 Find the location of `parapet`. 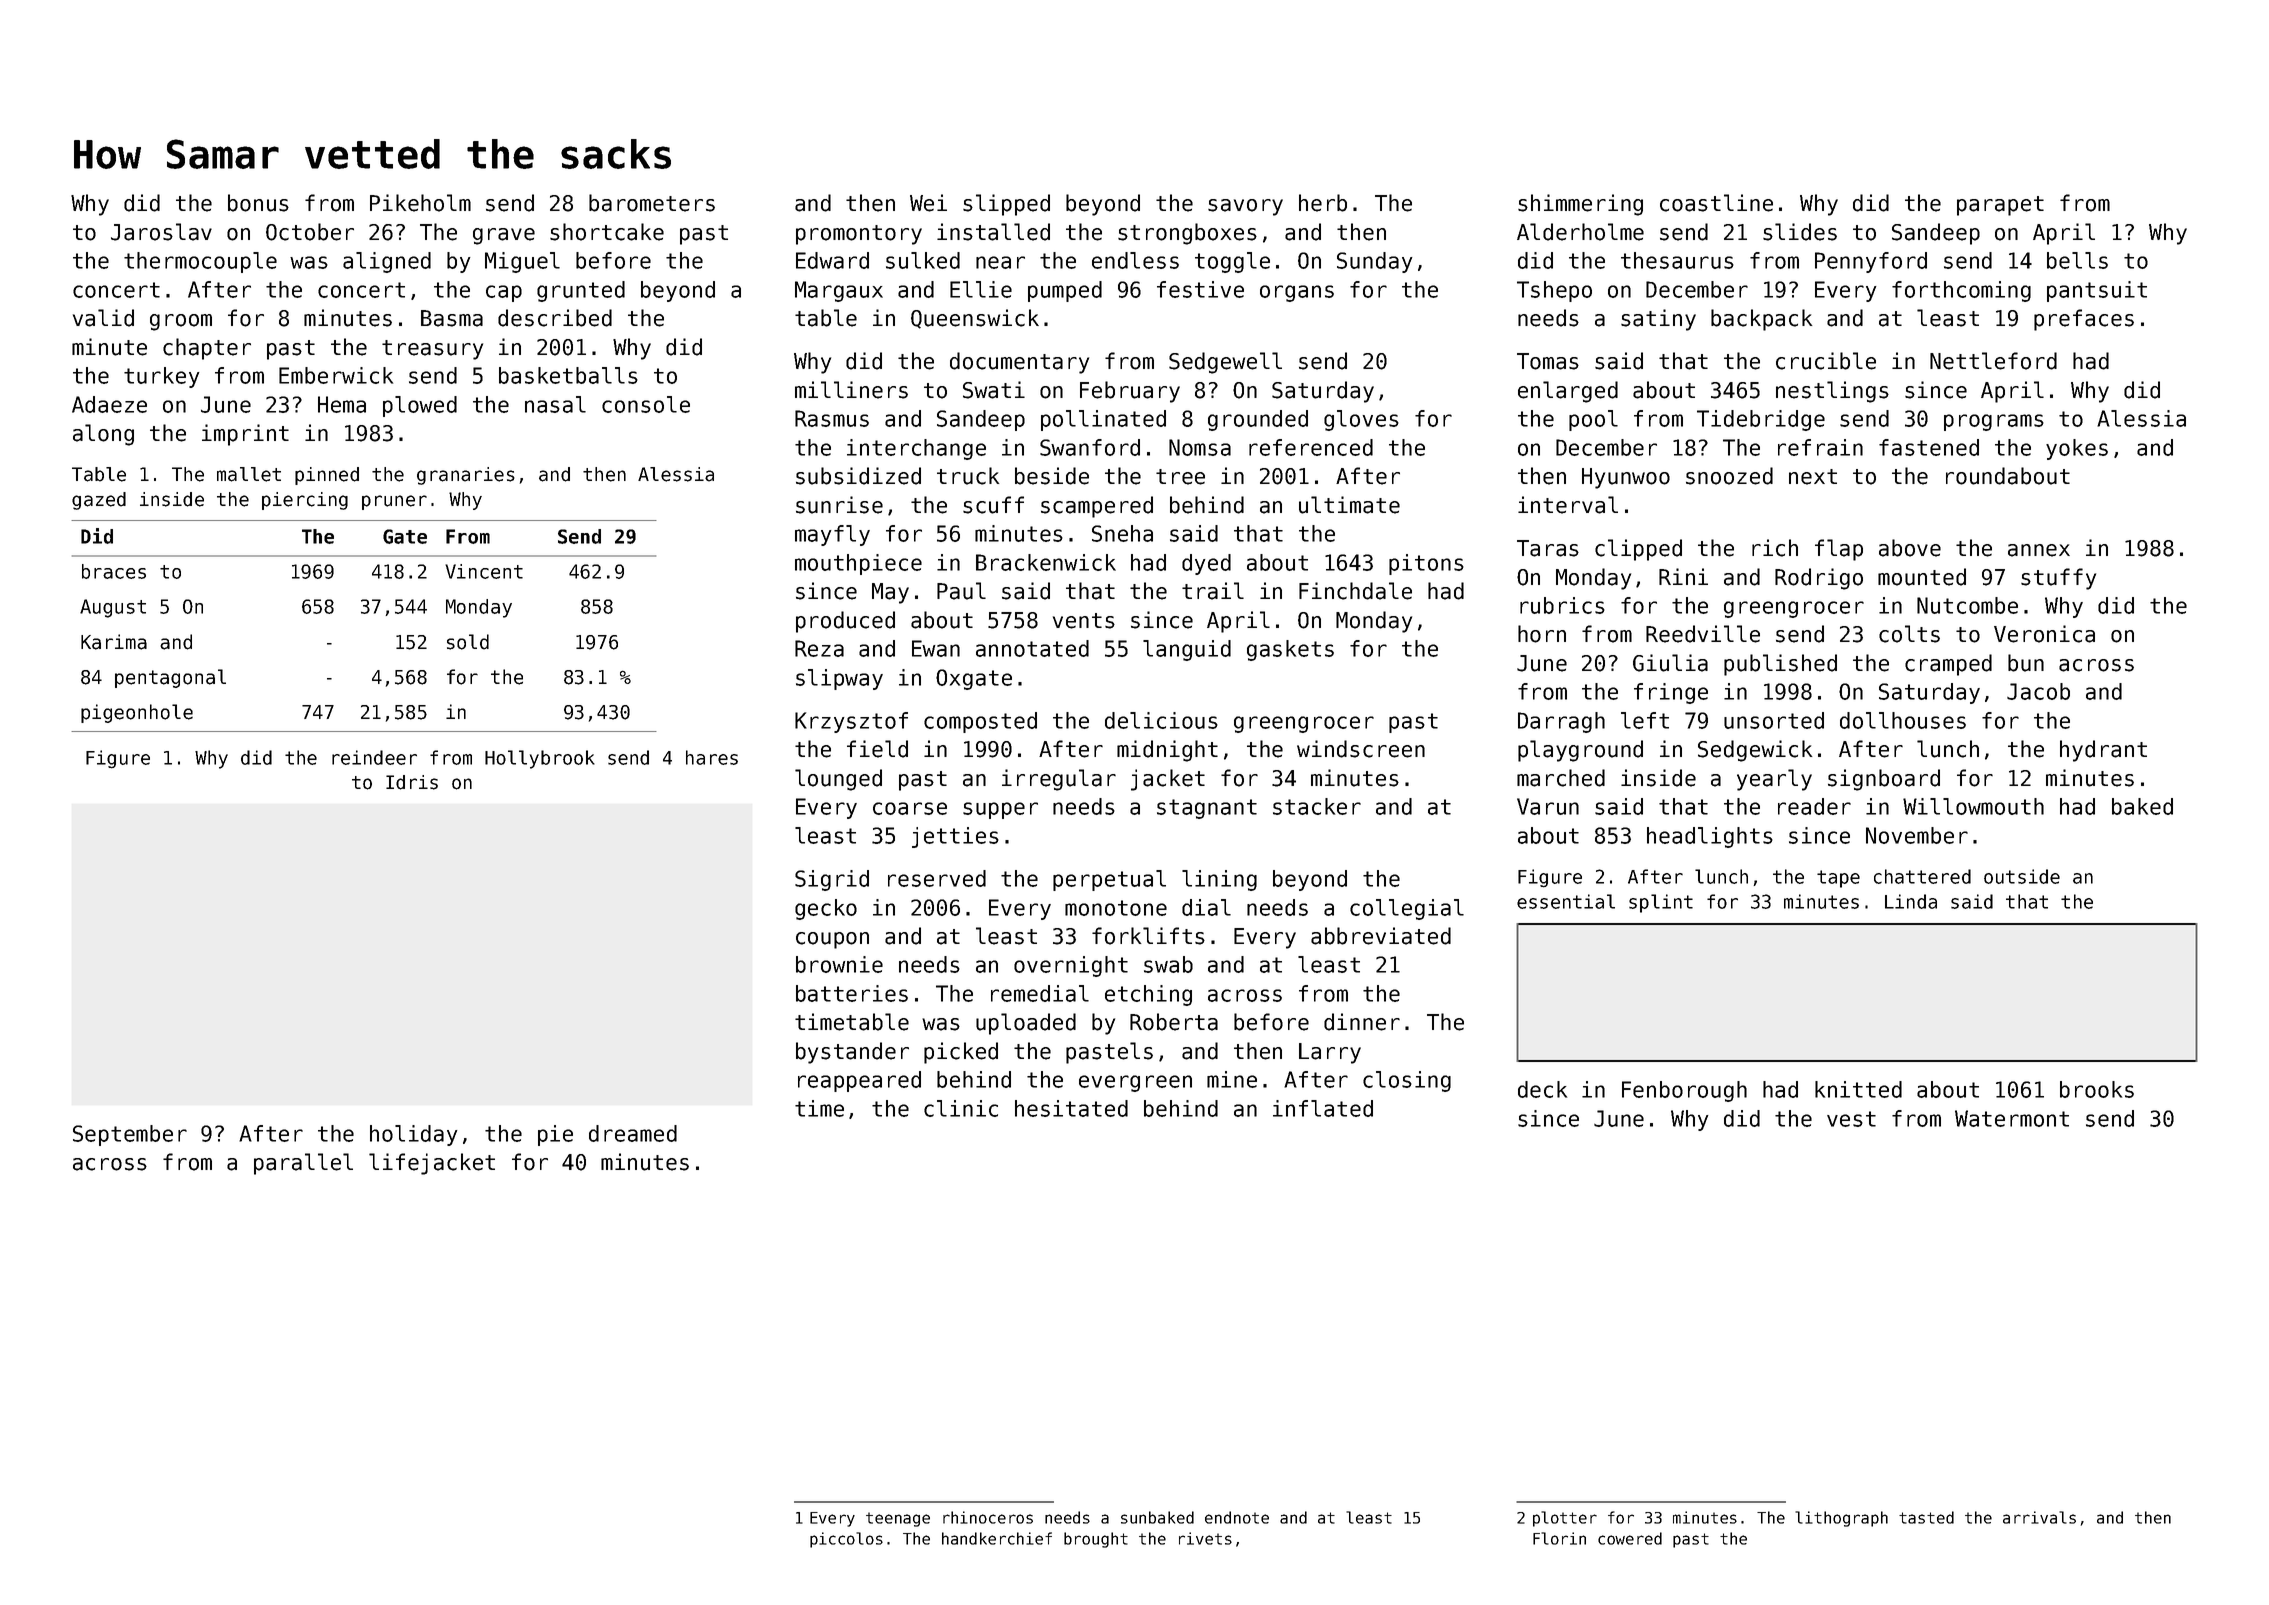

parapet is located at coordinates (2000, 206).
